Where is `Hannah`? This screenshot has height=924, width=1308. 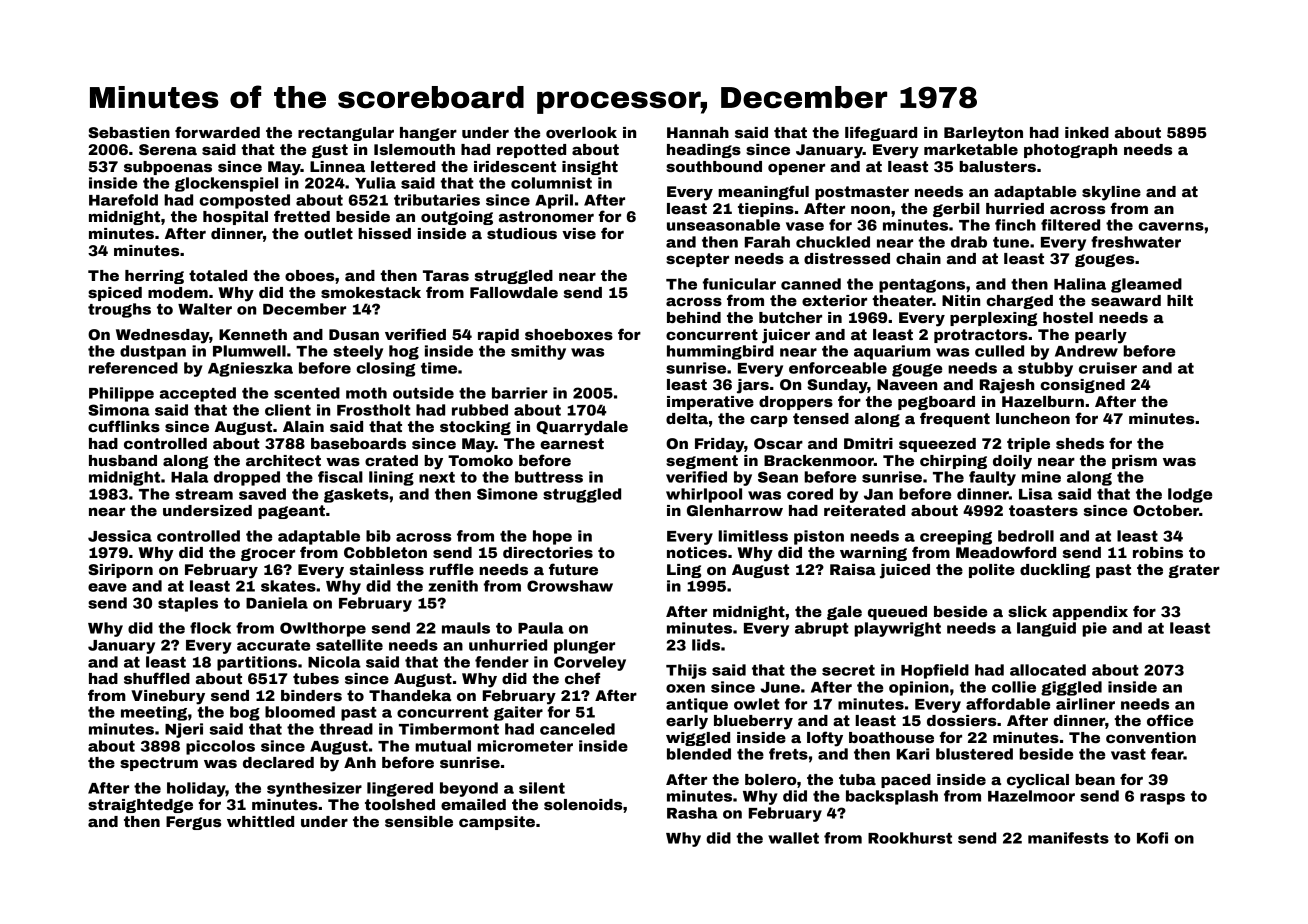
Hannah is located at coordinates (698, 132).
